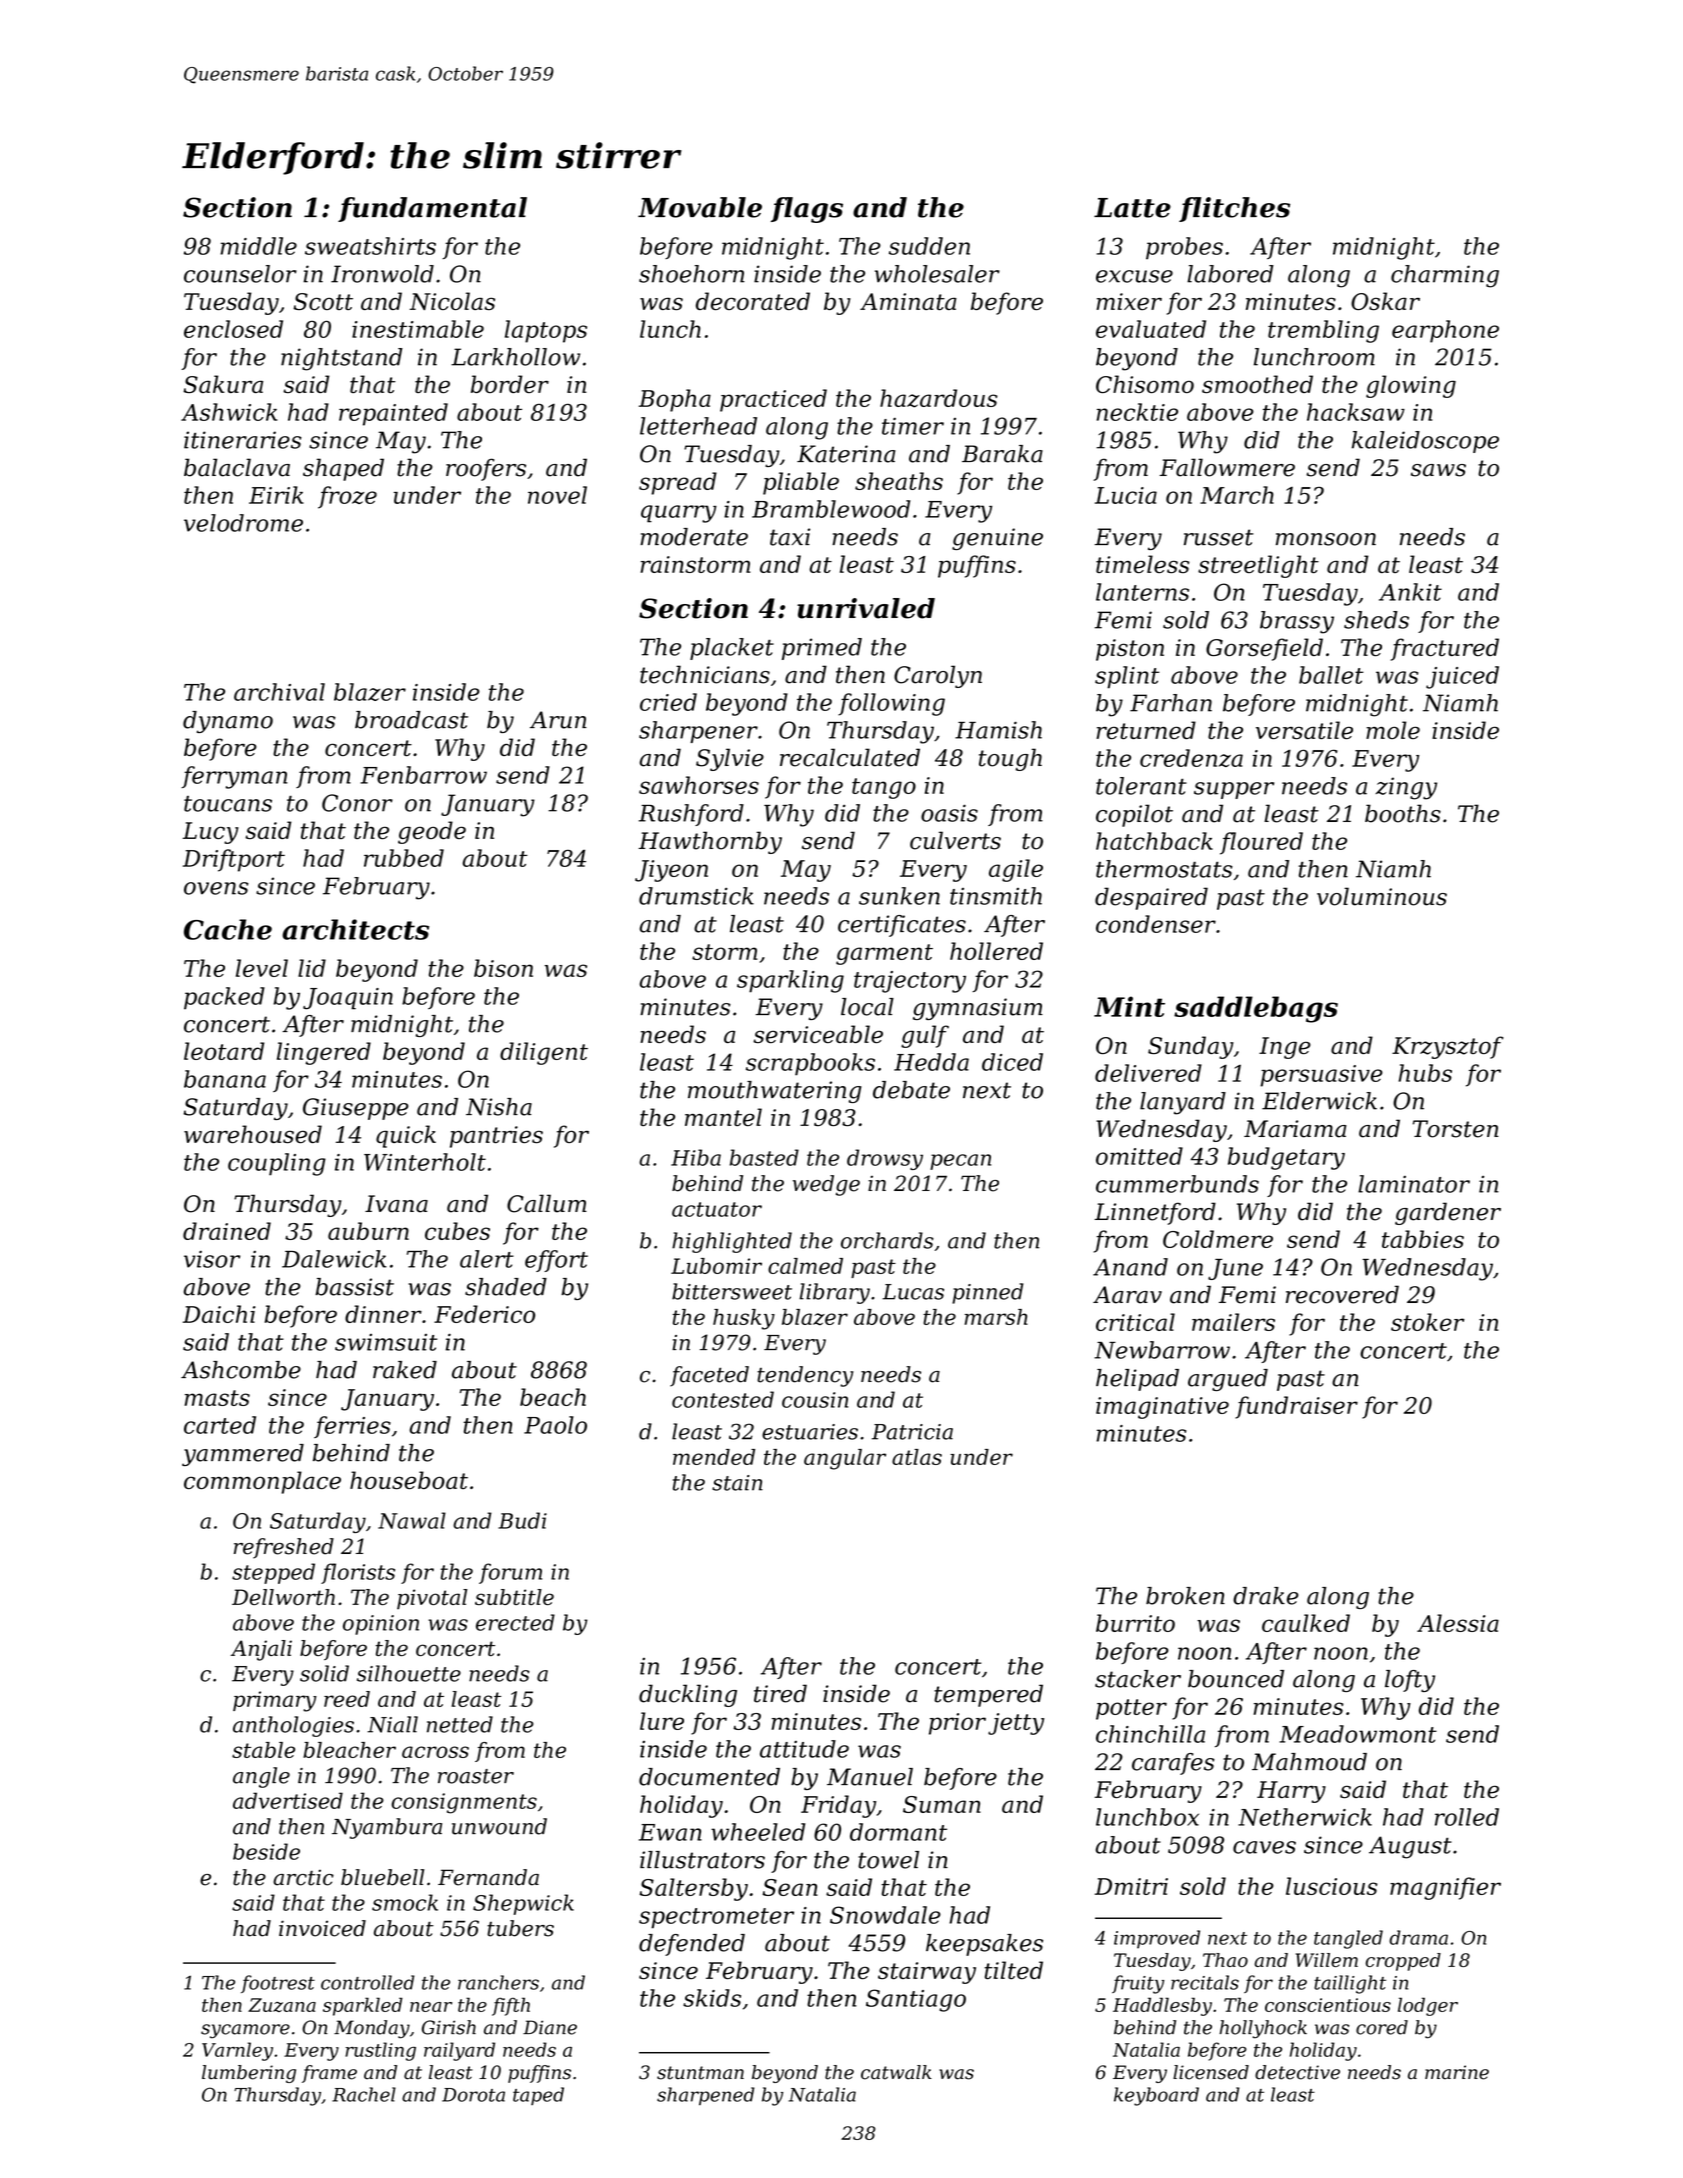 The width and height of the screenshot is (1683, 2178). I want to click on stairway, so click(927, 1973).
